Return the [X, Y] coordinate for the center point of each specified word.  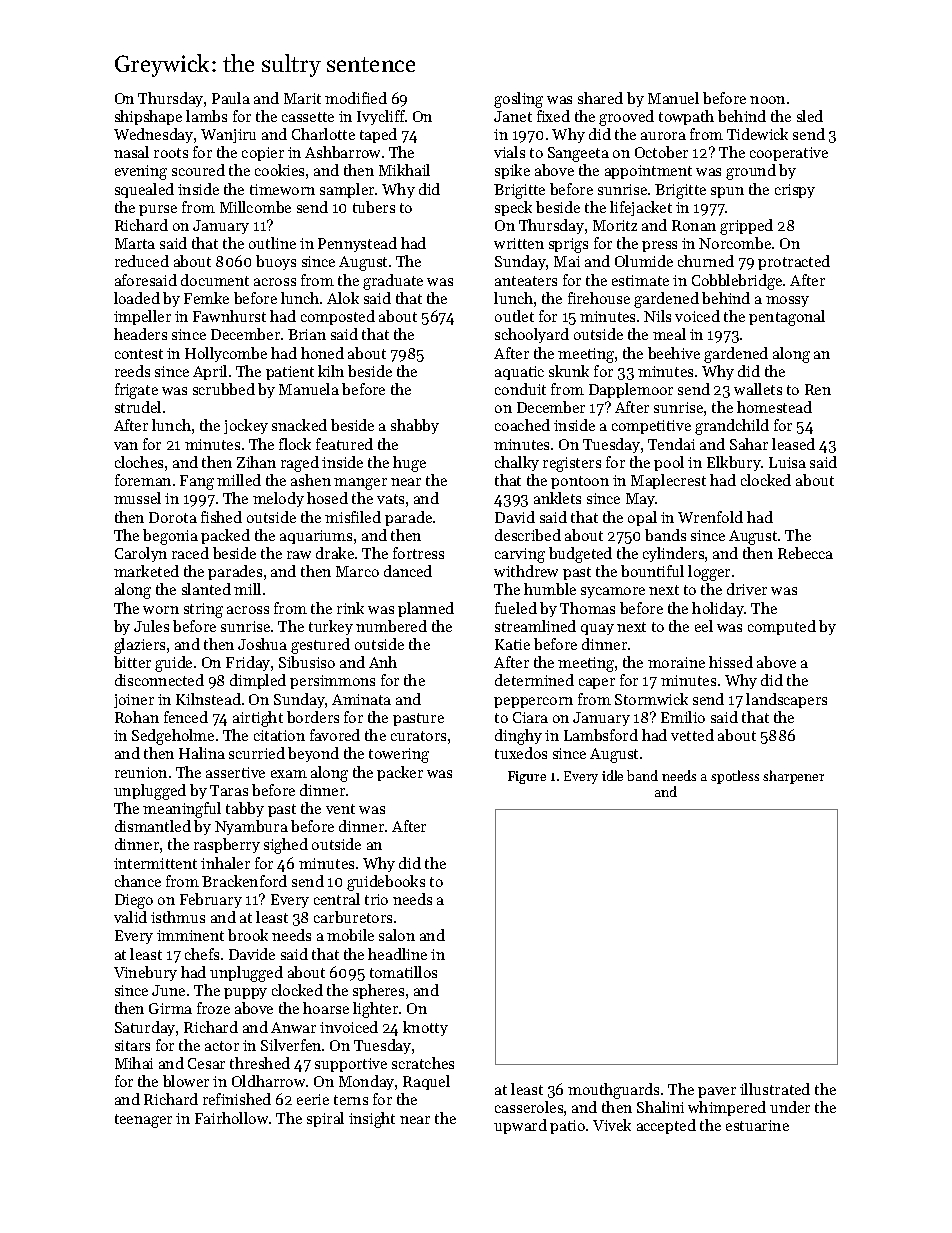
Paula [231, 98]
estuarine [757, 1125]
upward [520, 1126]
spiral [325, 1119]
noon [767, 100]
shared [600, 98]
